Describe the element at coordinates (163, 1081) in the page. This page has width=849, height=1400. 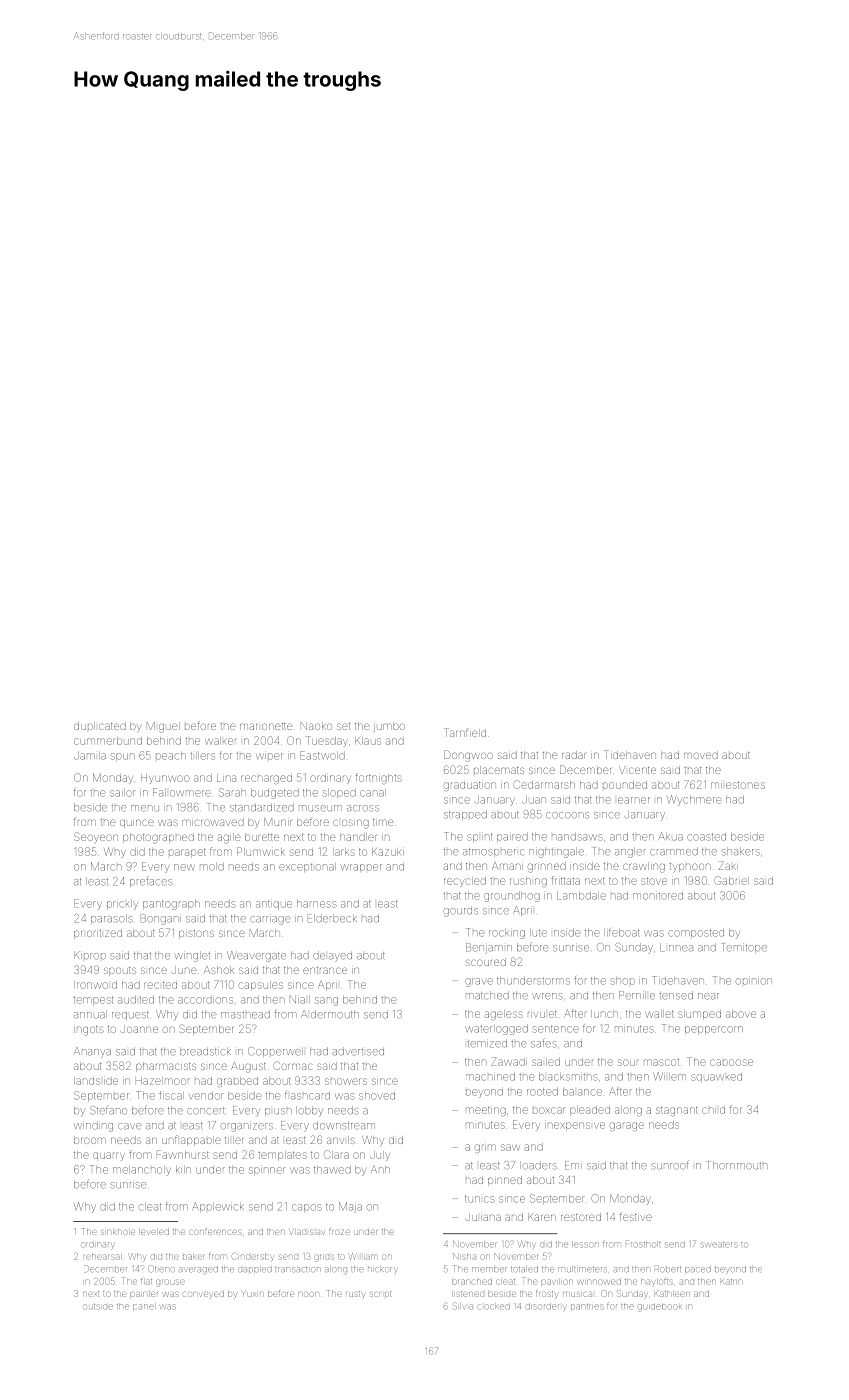
I see `Hazelmoor` at that location.
